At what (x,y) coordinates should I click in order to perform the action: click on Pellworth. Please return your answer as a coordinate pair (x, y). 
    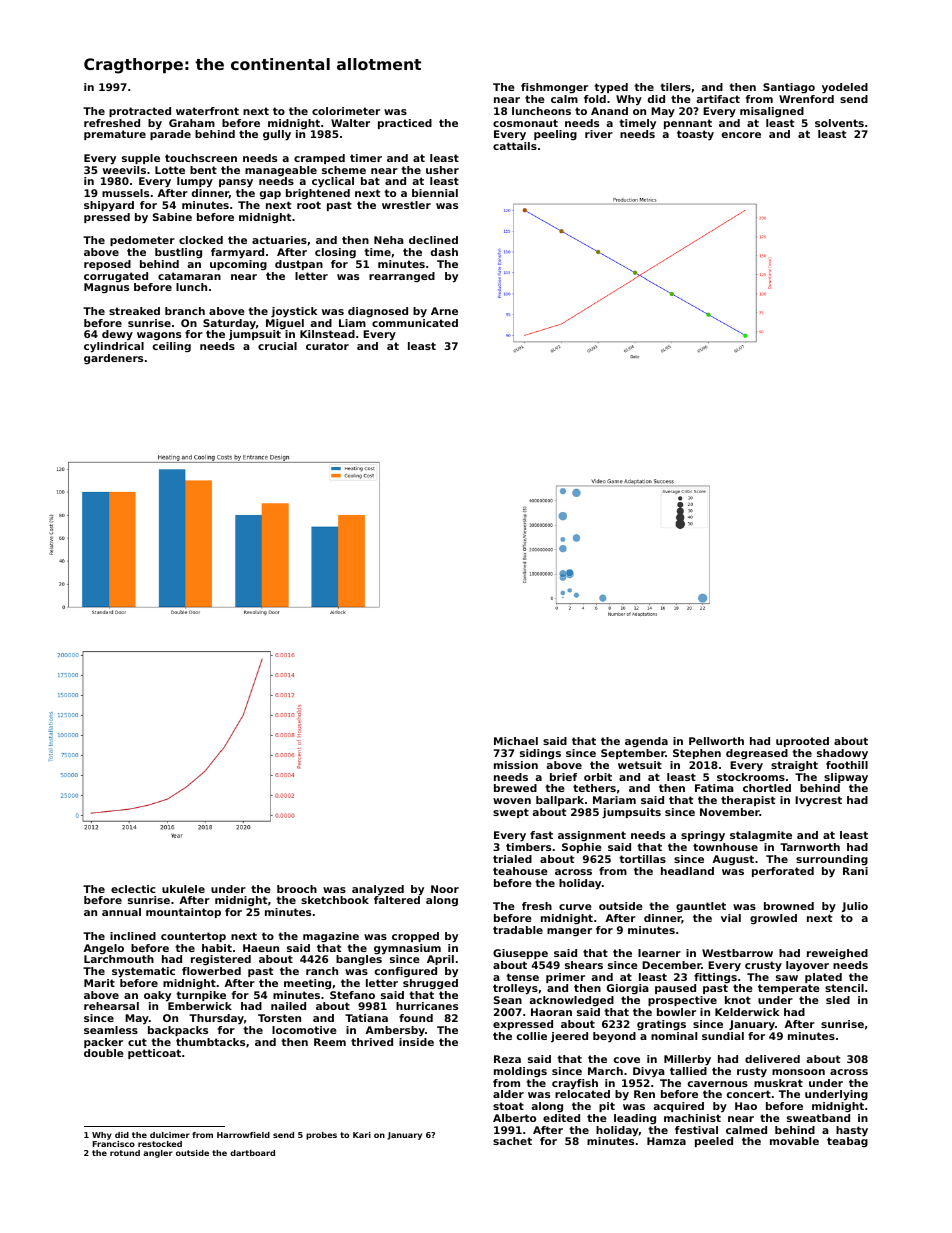
    Looking at the image, I should click on (716, 741).
